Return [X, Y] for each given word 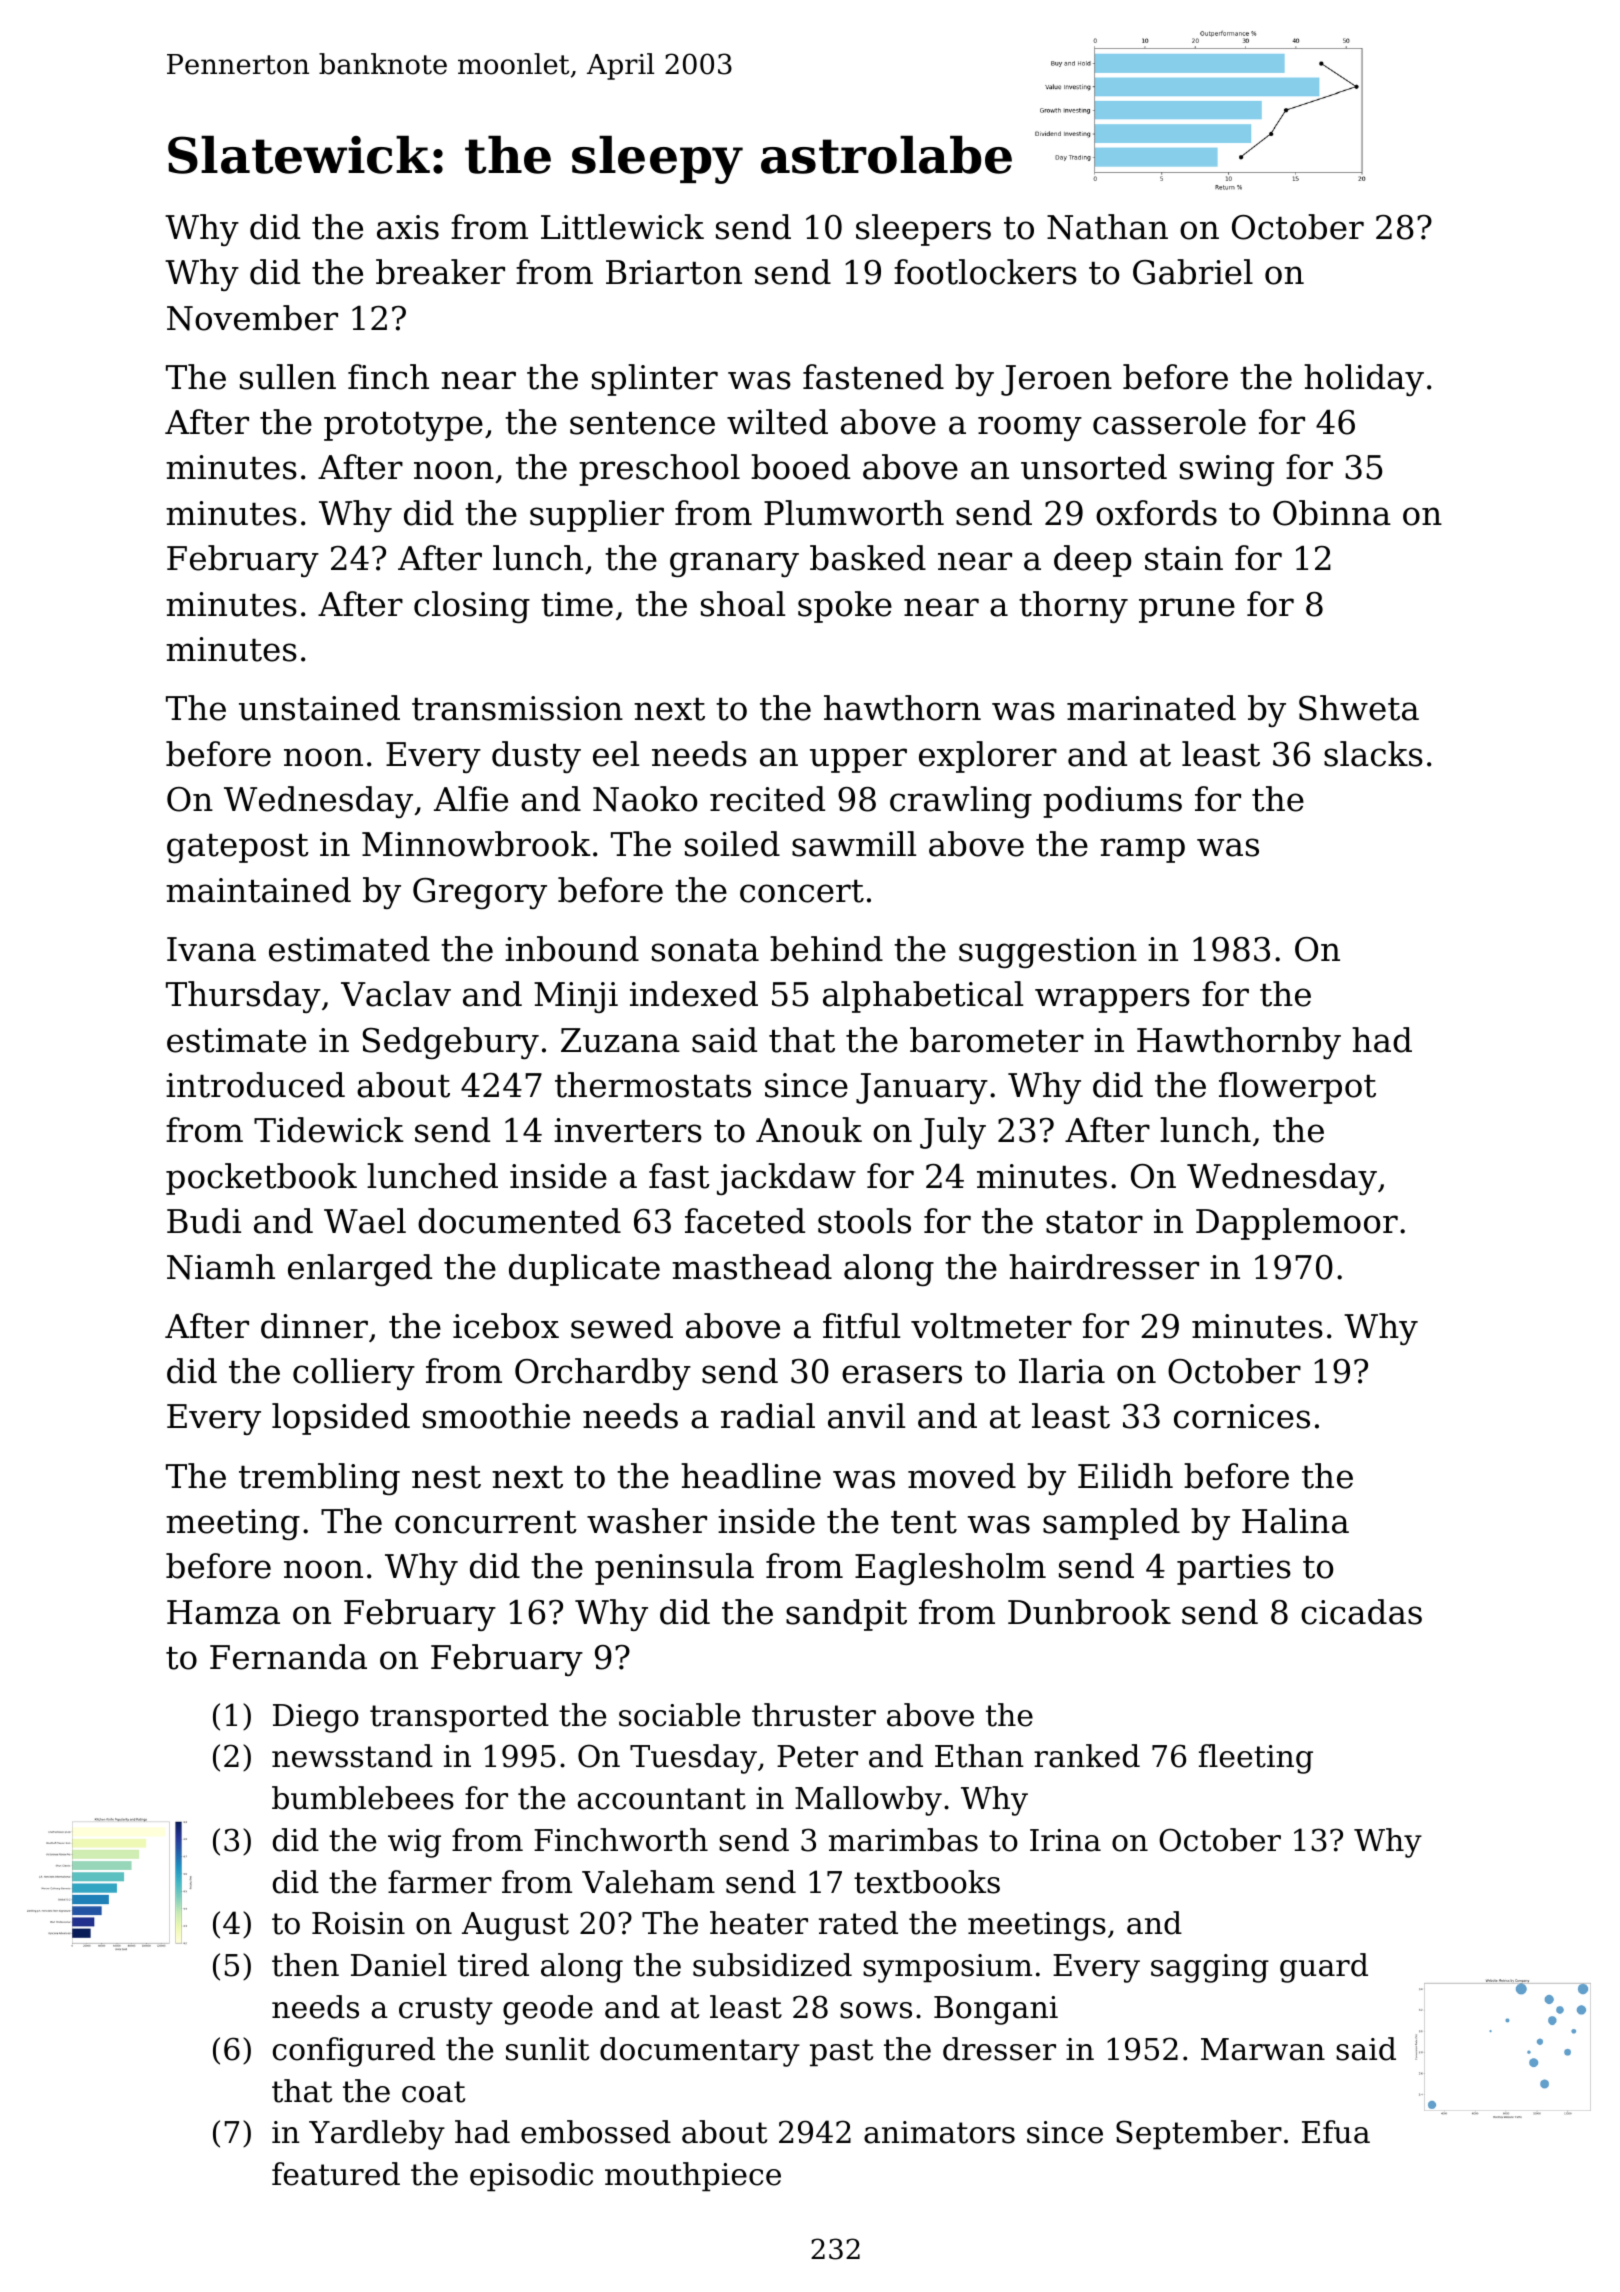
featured [336, 2174]
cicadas [1361, 1612]
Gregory [480, 893]
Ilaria [1062, 1371]
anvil [866, 1416]
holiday [1364, 380]
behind [826, 949]
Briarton [674, 272]
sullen [288, 377]
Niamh [221, 1267]
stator [1094, 1222]
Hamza [223, 1612]
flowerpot [1297, 1088]
